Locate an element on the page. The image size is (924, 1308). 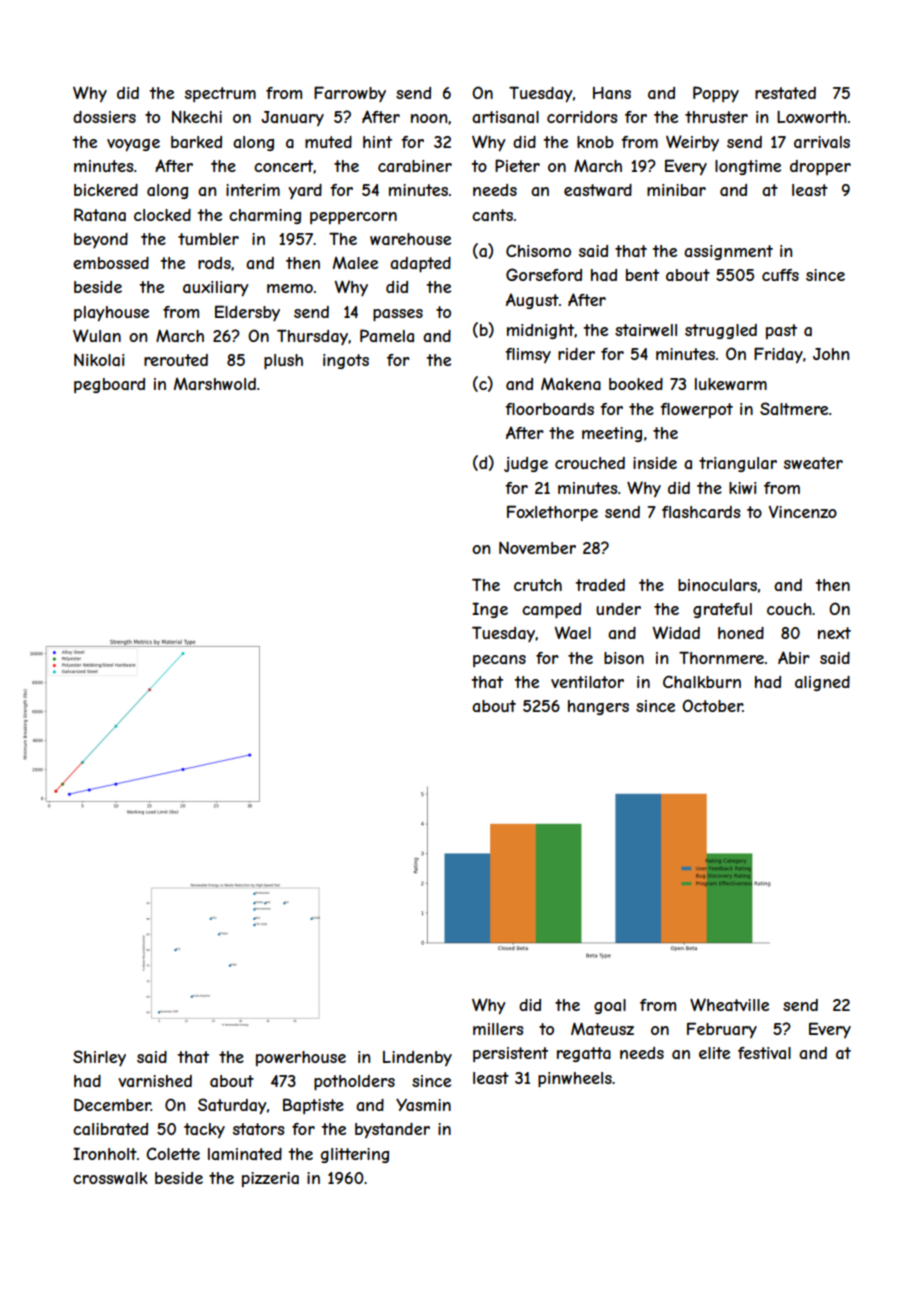
millers is located at coordinates (498, 1029).
